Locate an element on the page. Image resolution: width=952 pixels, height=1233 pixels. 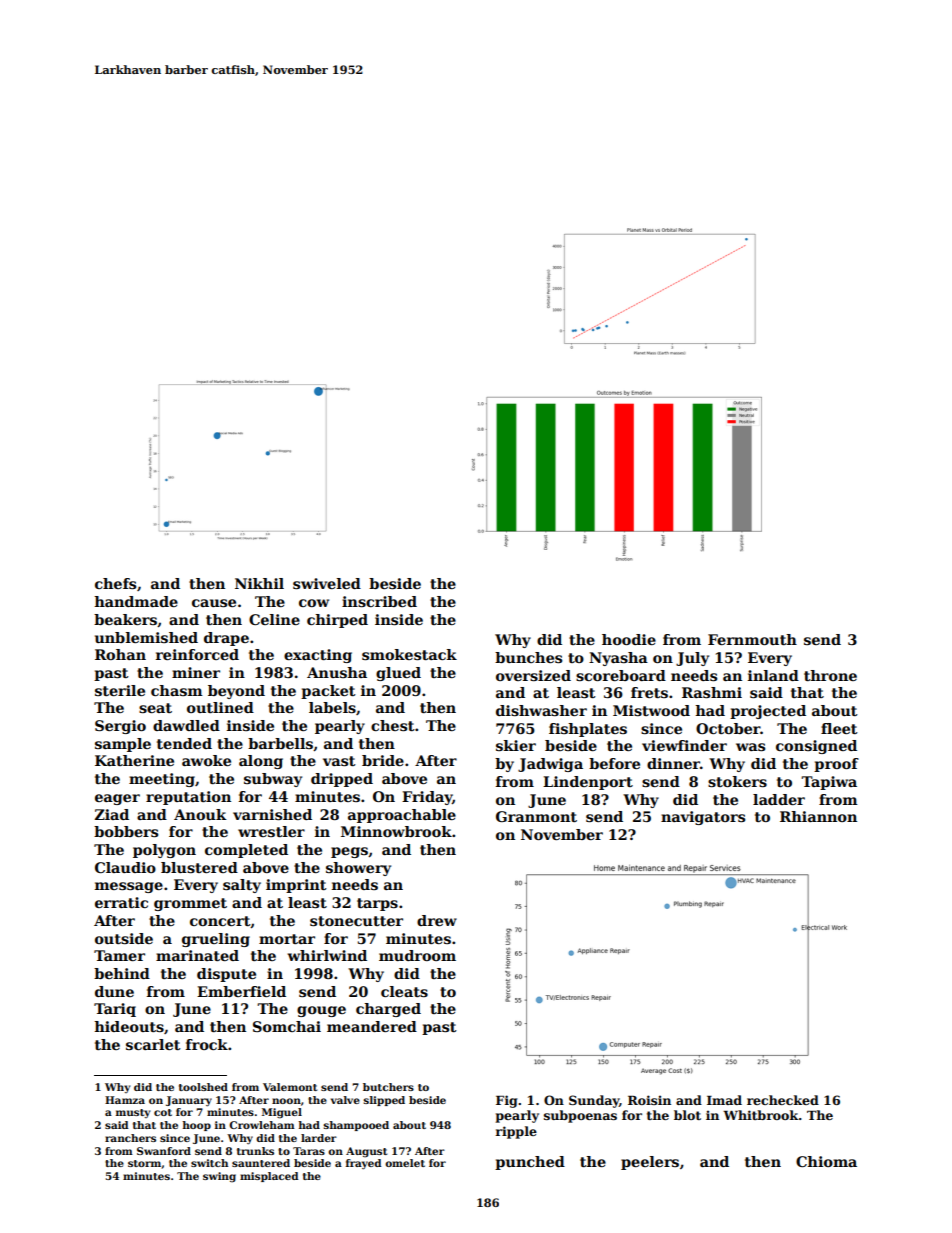
projected is located at coordinates (768, 712).
